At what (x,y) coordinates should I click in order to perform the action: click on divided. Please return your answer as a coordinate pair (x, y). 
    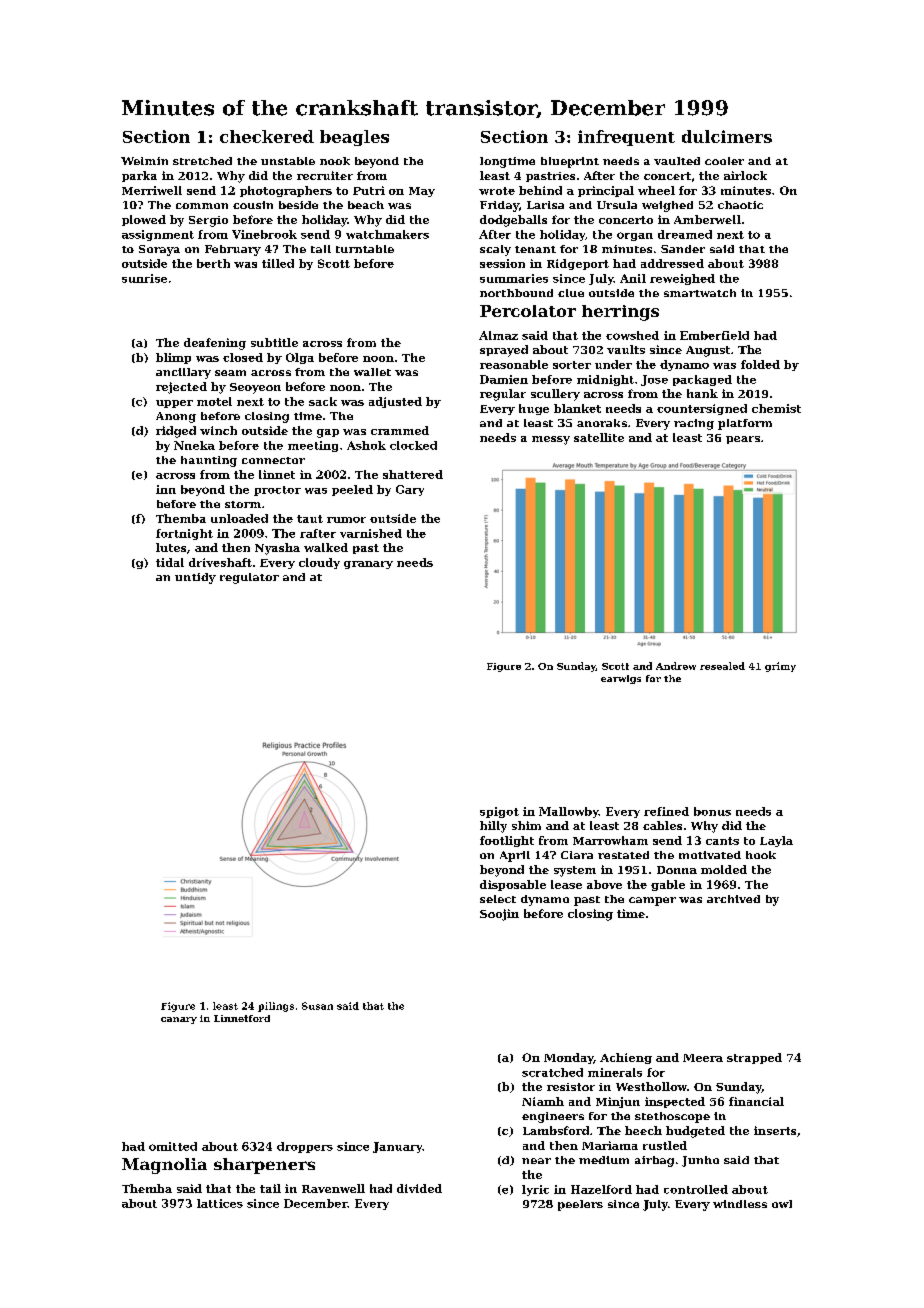
    Looking at the image, I should click on (419, 1188).
